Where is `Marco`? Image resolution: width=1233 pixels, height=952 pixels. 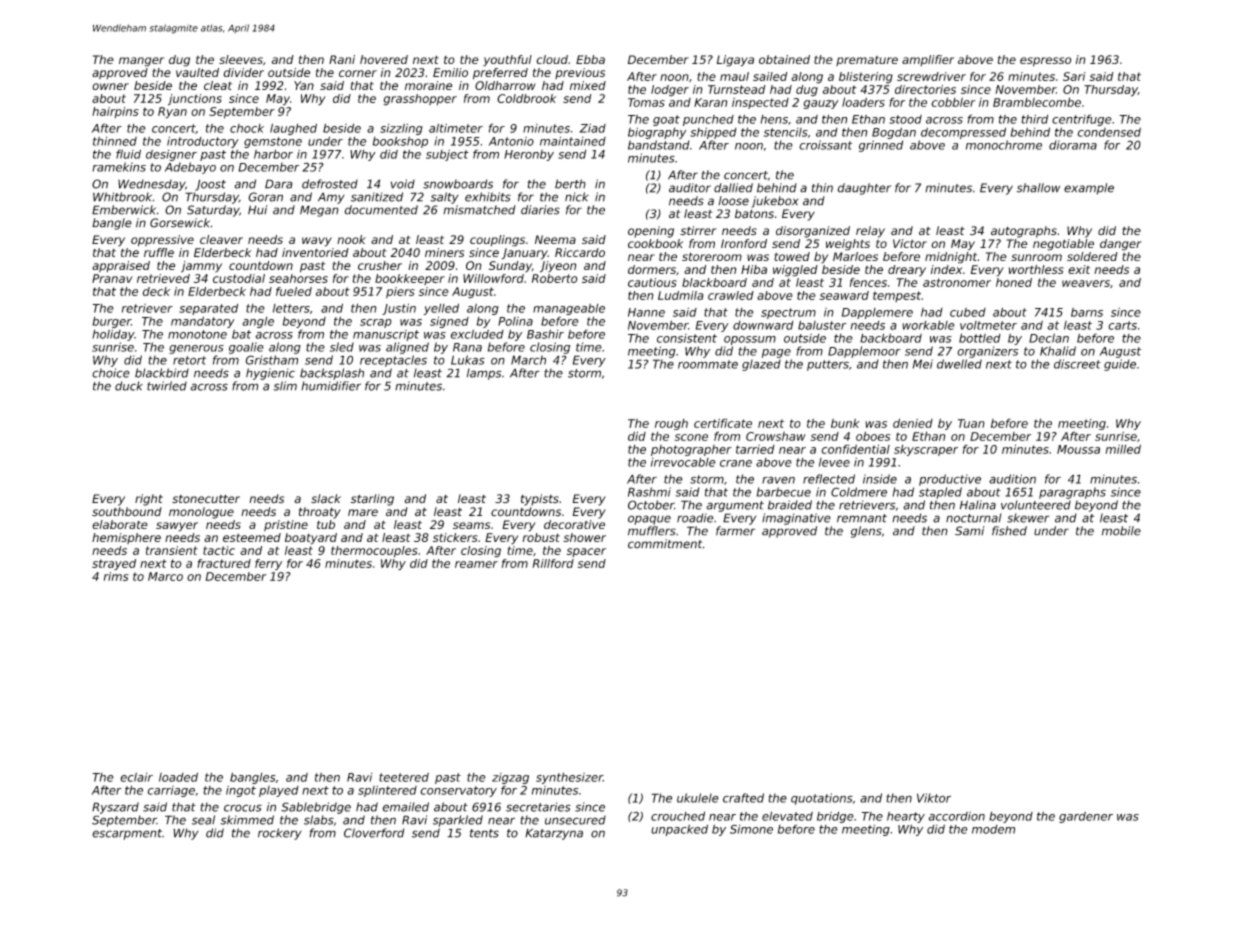 Marco is located at coordinates (165, 576).
